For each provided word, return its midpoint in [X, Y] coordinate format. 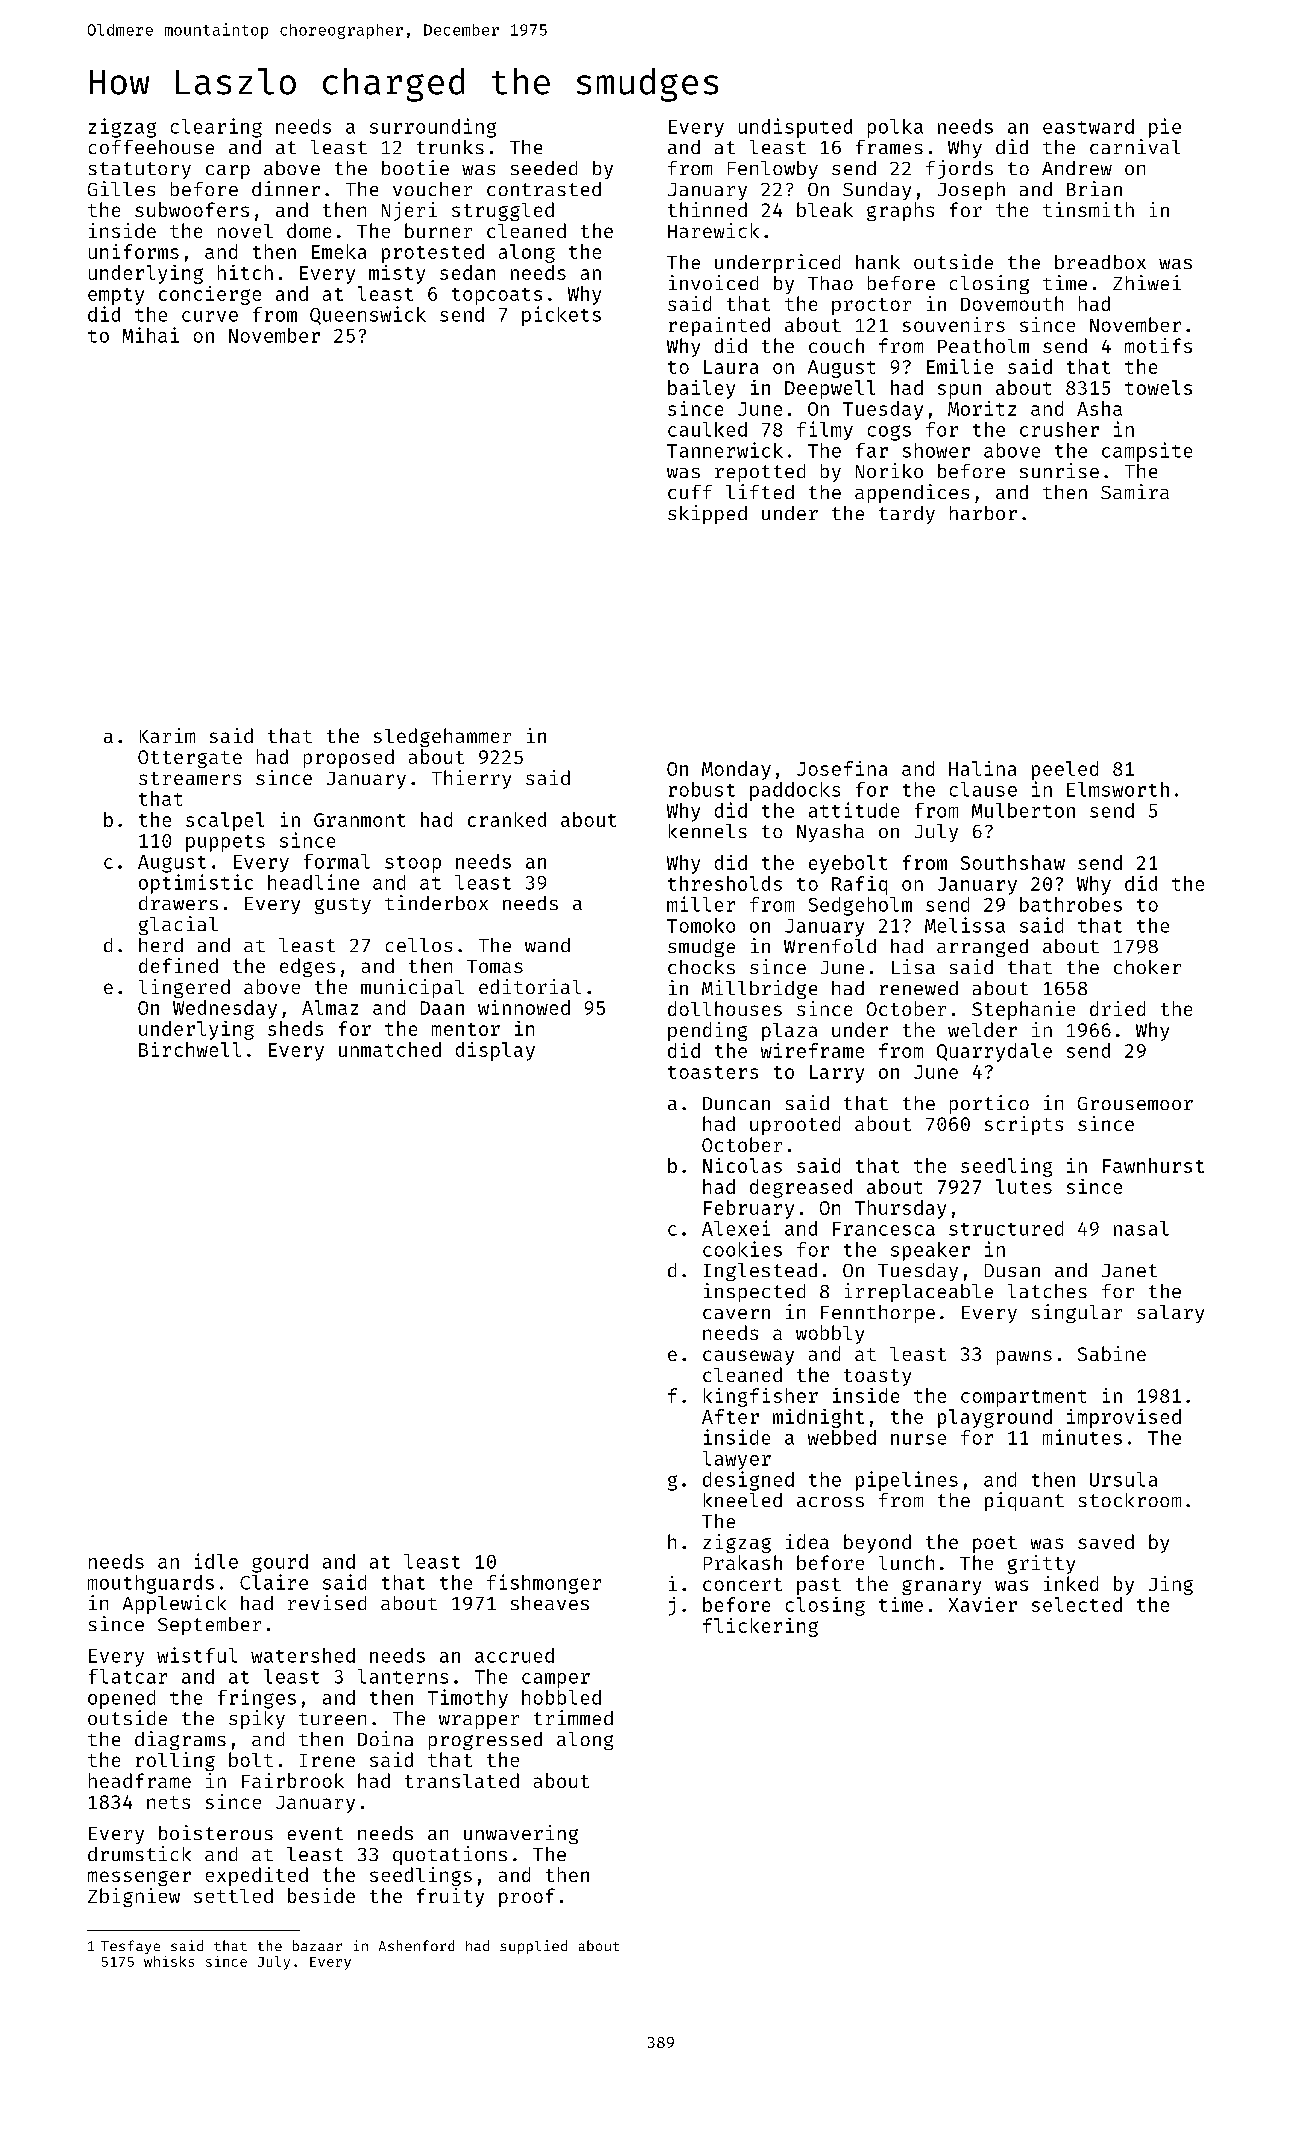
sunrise [1059, 470]
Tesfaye [130, 1947]
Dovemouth [1012, 303]
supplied [533, 1947]
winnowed [524, 1007]
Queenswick [368, 315]
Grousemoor [1135, 1103]
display [495, 1051]
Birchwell [190, 1049]
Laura [731, 367]
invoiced [713, 282]
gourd [280, 1563]
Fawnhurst [1153, 1165]
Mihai [151, 335]
